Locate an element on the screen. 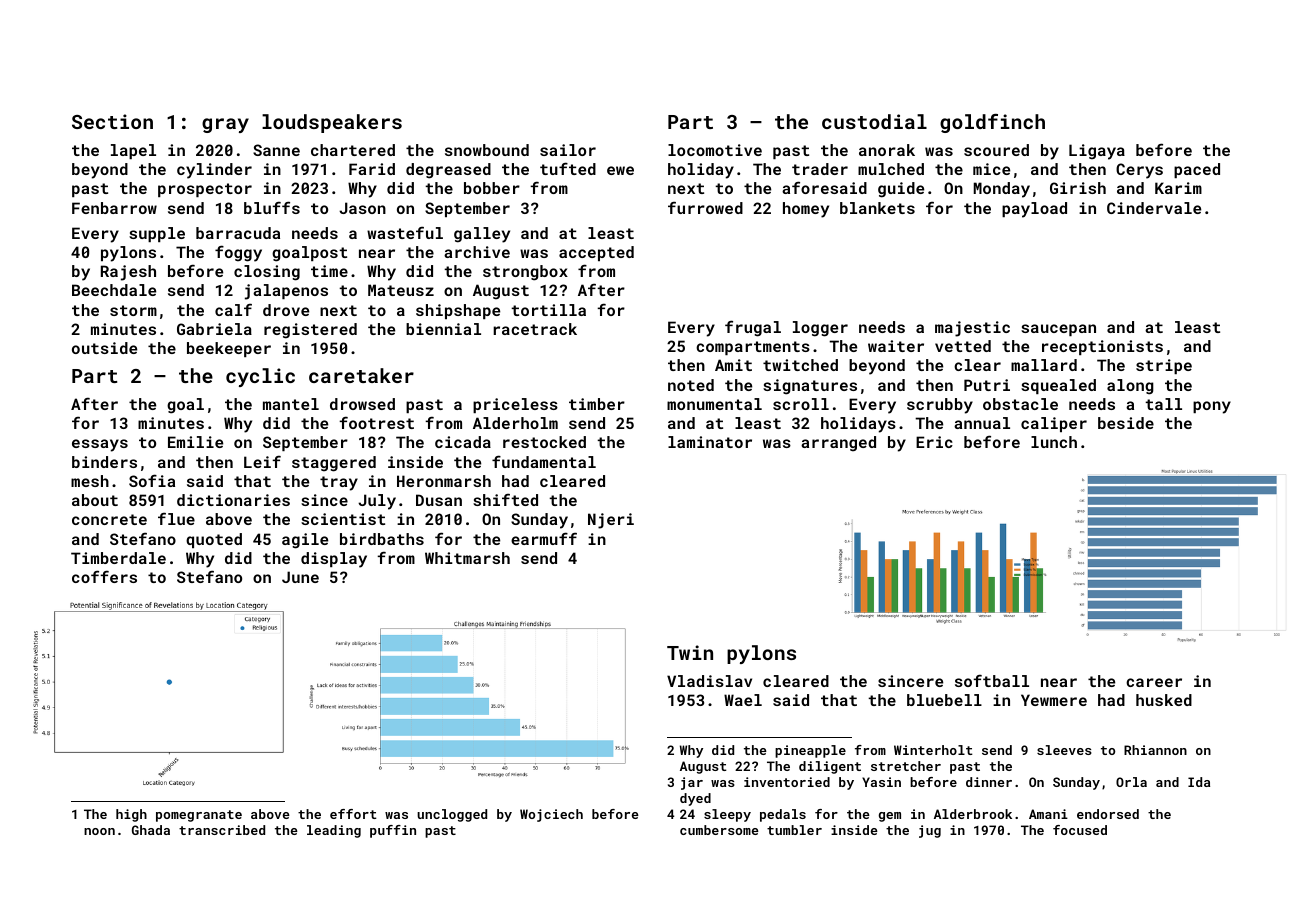  lunch is located at coordinates (1054, 442).
